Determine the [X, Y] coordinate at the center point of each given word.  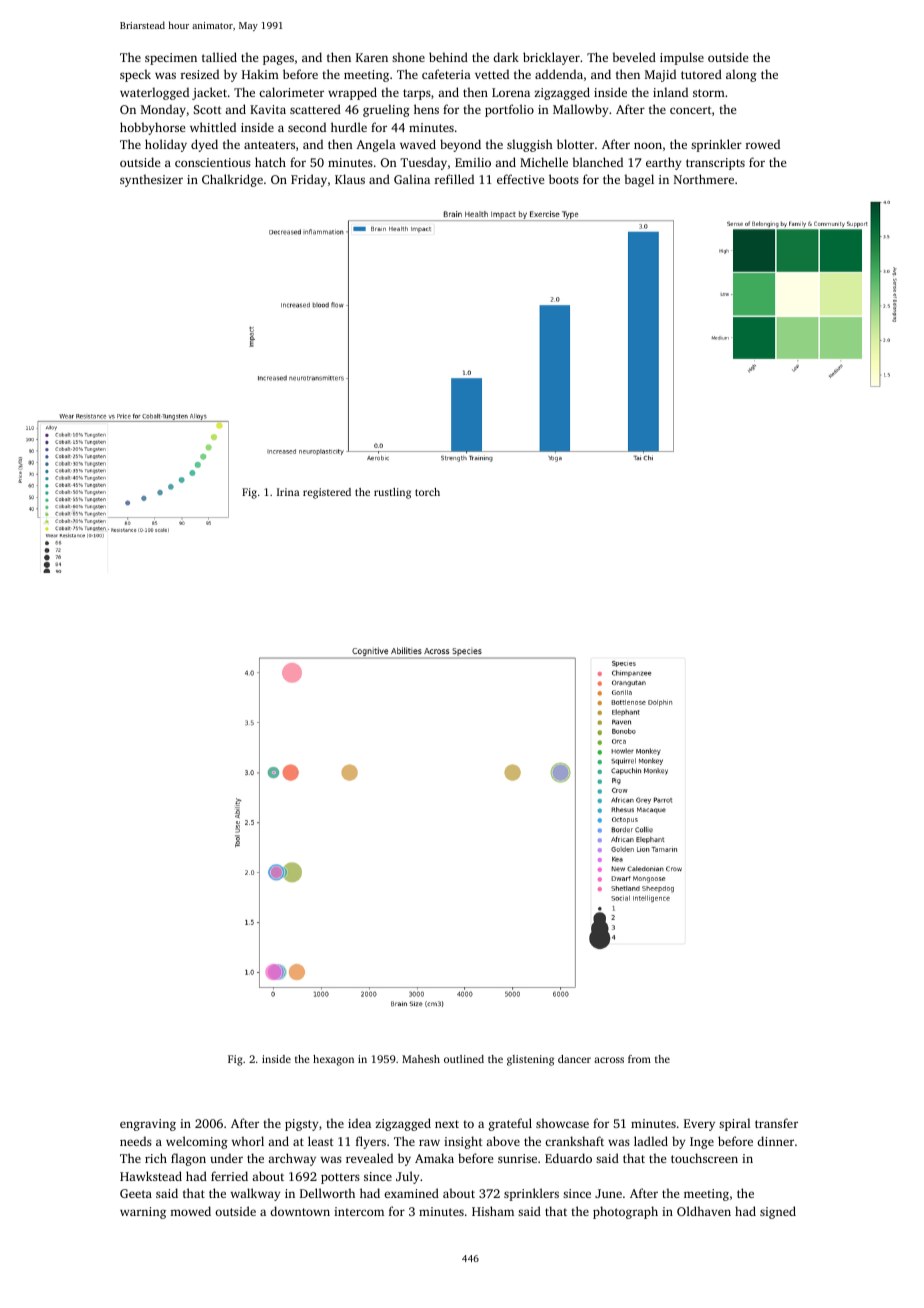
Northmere [704, 179]
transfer [776, 1123]
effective [520, 179]
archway [292, 1159]
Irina [288, 492]
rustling [392, 493]
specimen [171, 59]
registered [327, 493]
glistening [530, 1060]
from [639, 1059]
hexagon [333, 1060]
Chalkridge [232, 180]
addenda [559, 74]
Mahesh [421, 1059]
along [741, 75]
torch [427, 492]
